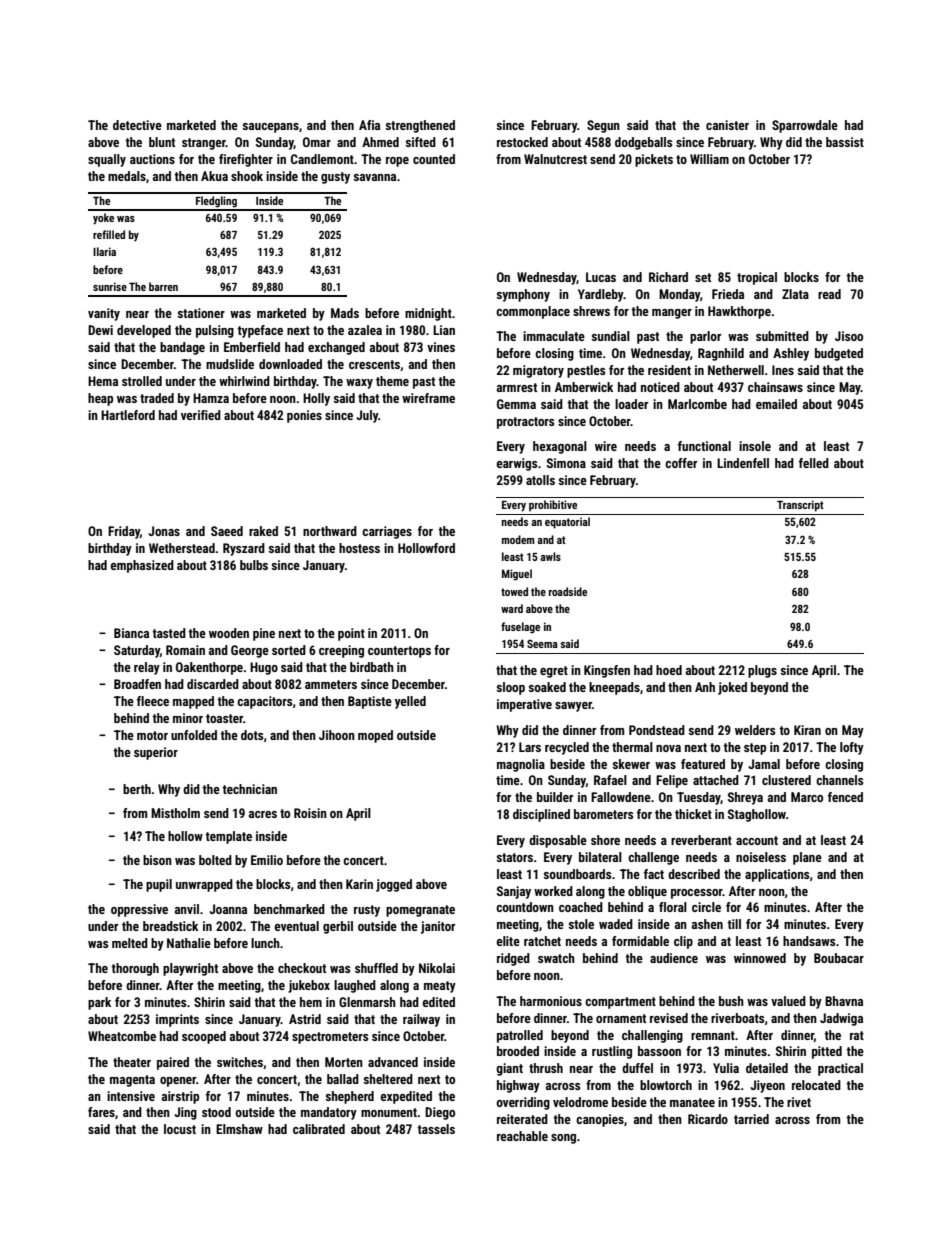 This screenshot has height=1233, width=952. Describe the element at coordinates (522, 1136) in the screenshot. I see `reachable` at that location.
